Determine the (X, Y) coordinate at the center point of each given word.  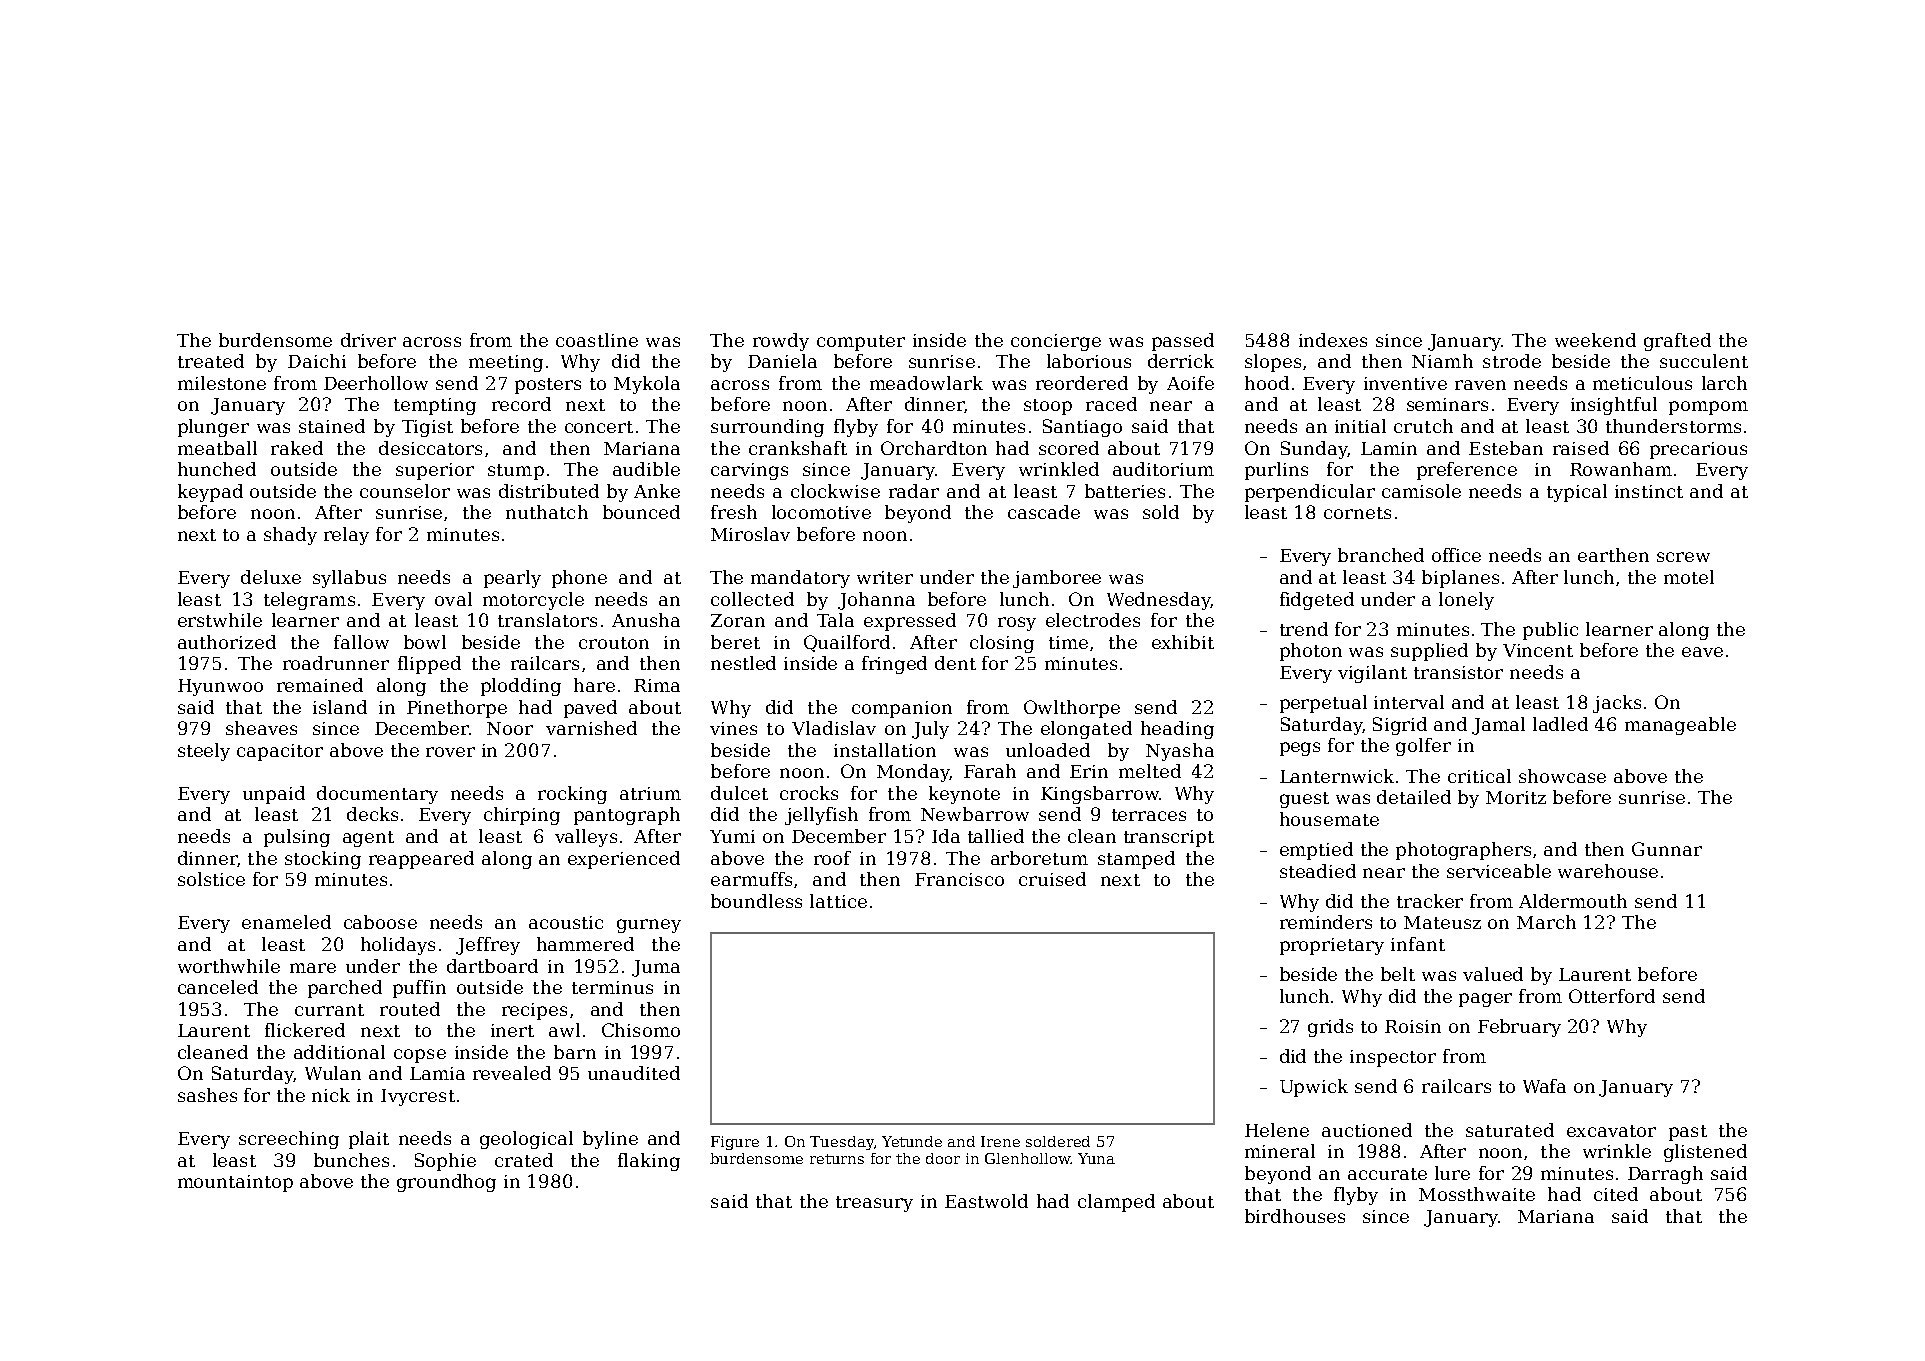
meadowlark (926, 383)
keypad (210, 493)
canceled (218, 987)
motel (1689, 577)
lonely (1466, 601)
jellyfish (821, 816)
